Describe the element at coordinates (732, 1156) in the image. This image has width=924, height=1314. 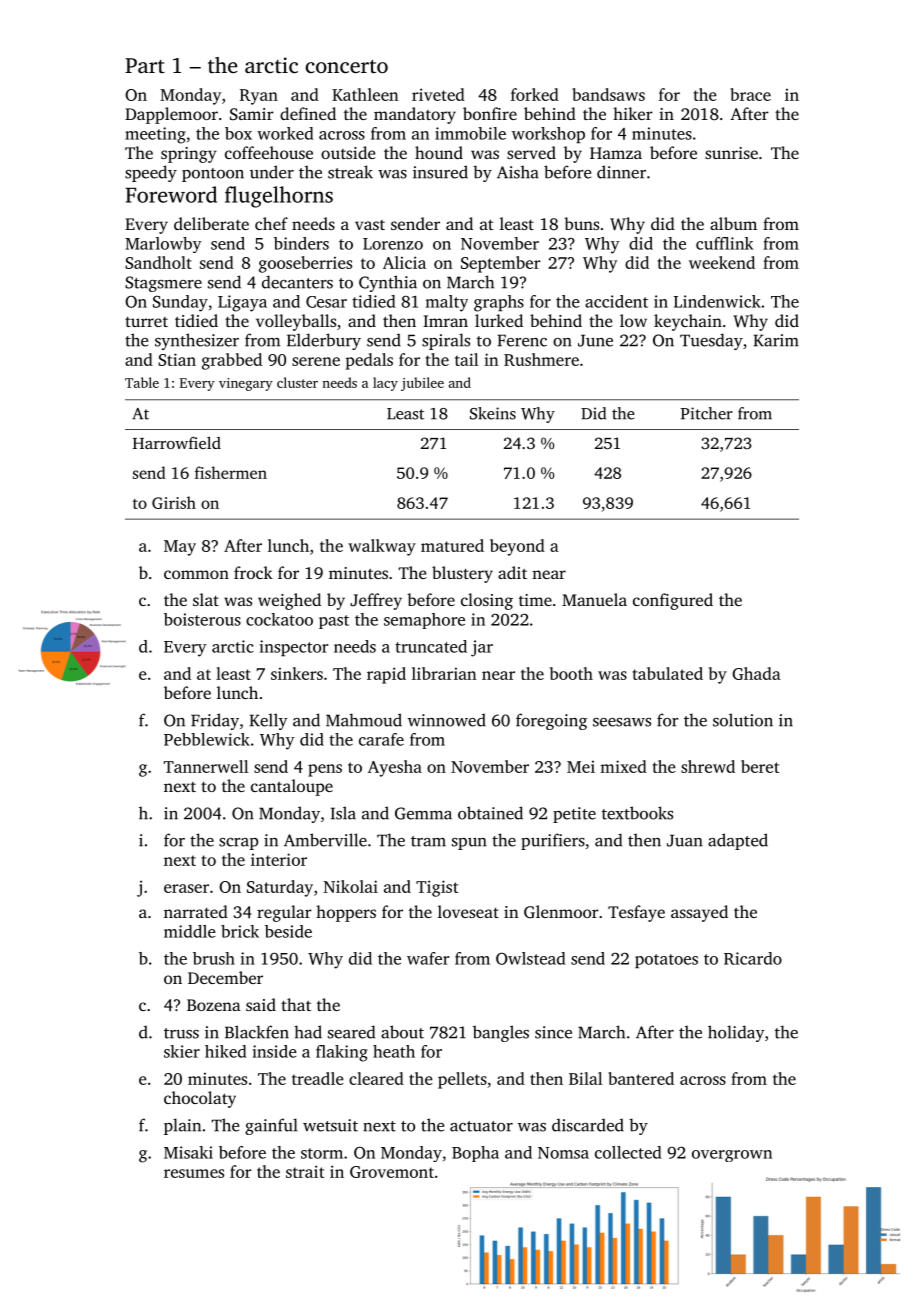
I see `overgrown` at that location.
